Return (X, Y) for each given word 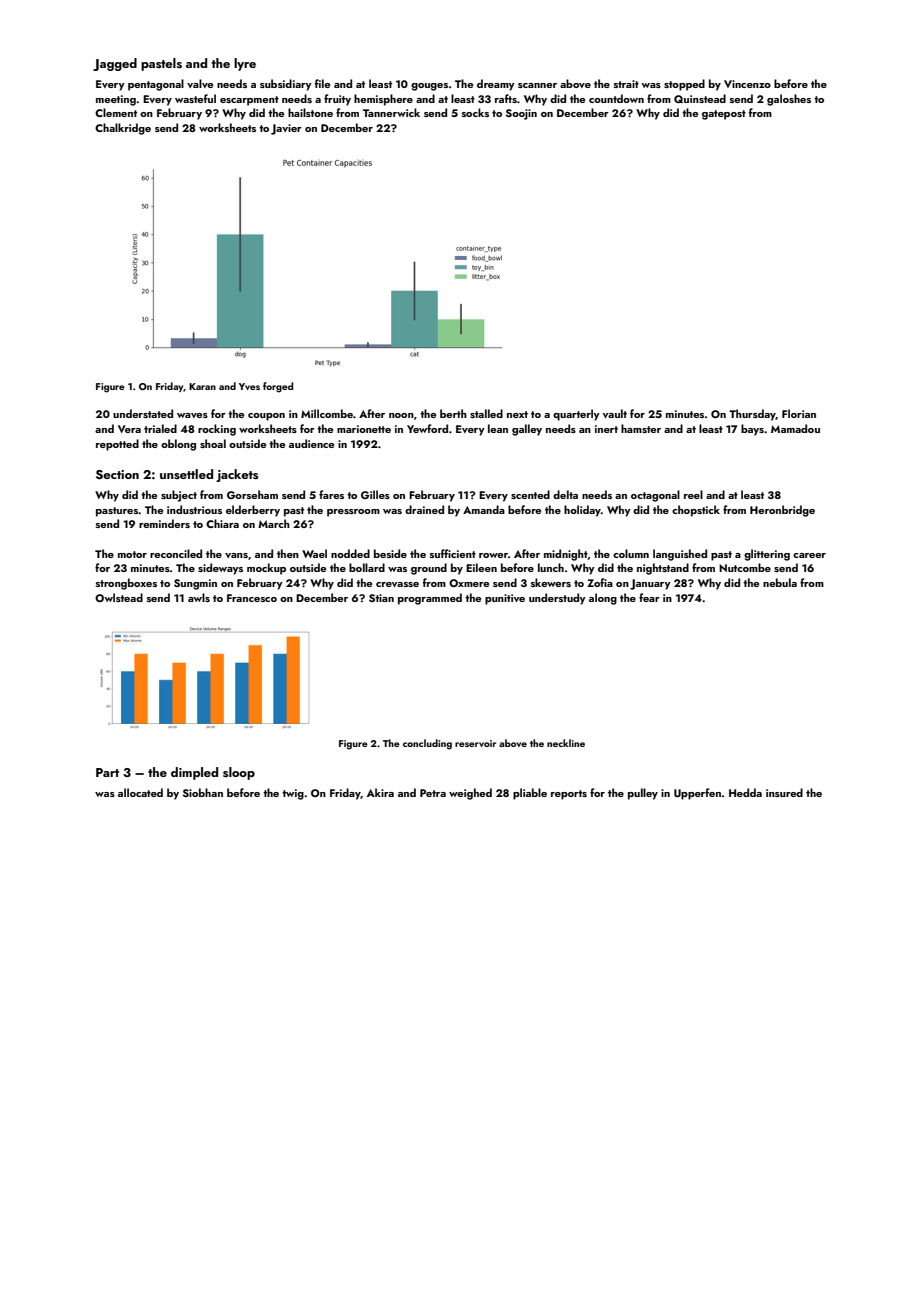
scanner (537, 85)
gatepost (724, 115)
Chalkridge (123, 129)
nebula (780, 582)
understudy (557, 599)
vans (236, 555)
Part (107, 772)
